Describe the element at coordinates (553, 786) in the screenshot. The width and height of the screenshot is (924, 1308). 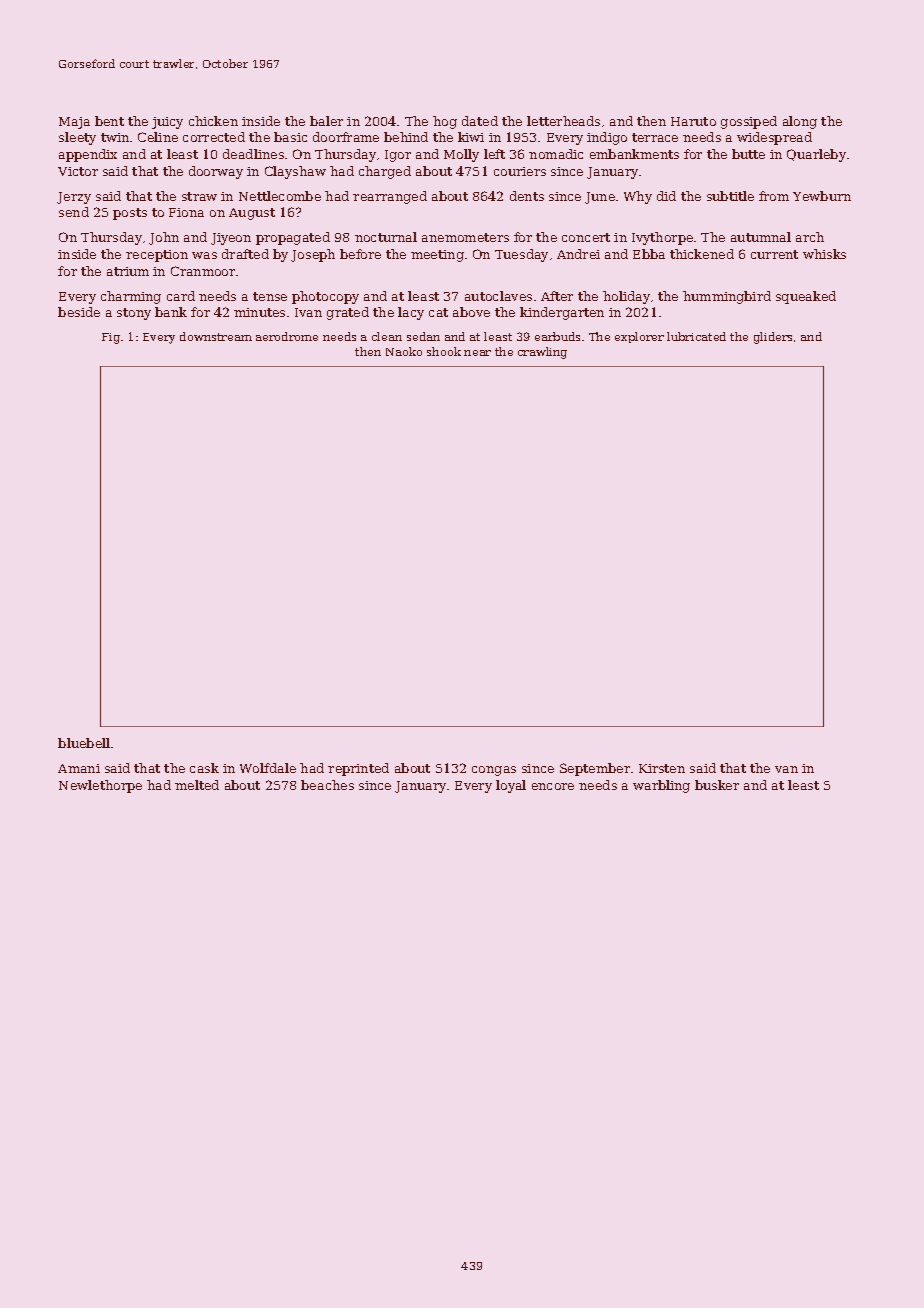
I see `encore` at that location.
